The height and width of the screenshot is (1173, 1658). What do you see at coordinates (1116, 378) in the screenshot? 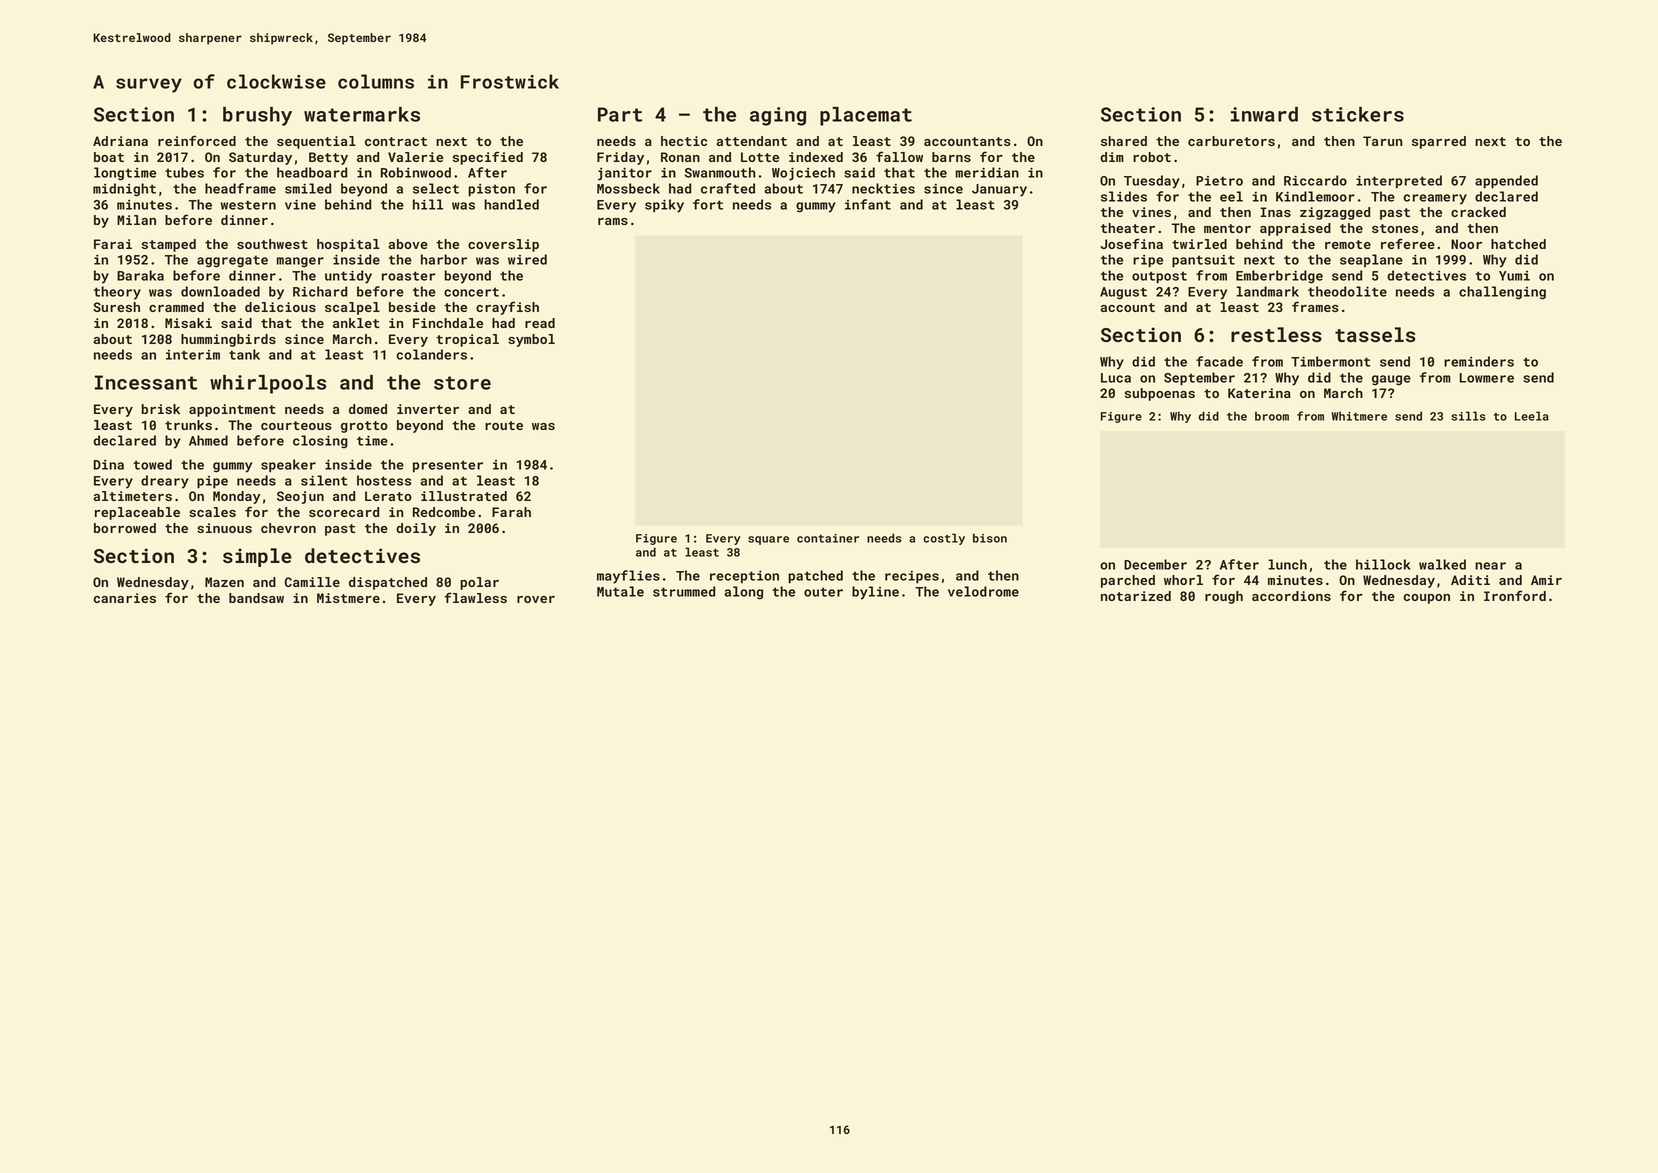
I see `Luca` at bounding box center [1116, 378].
